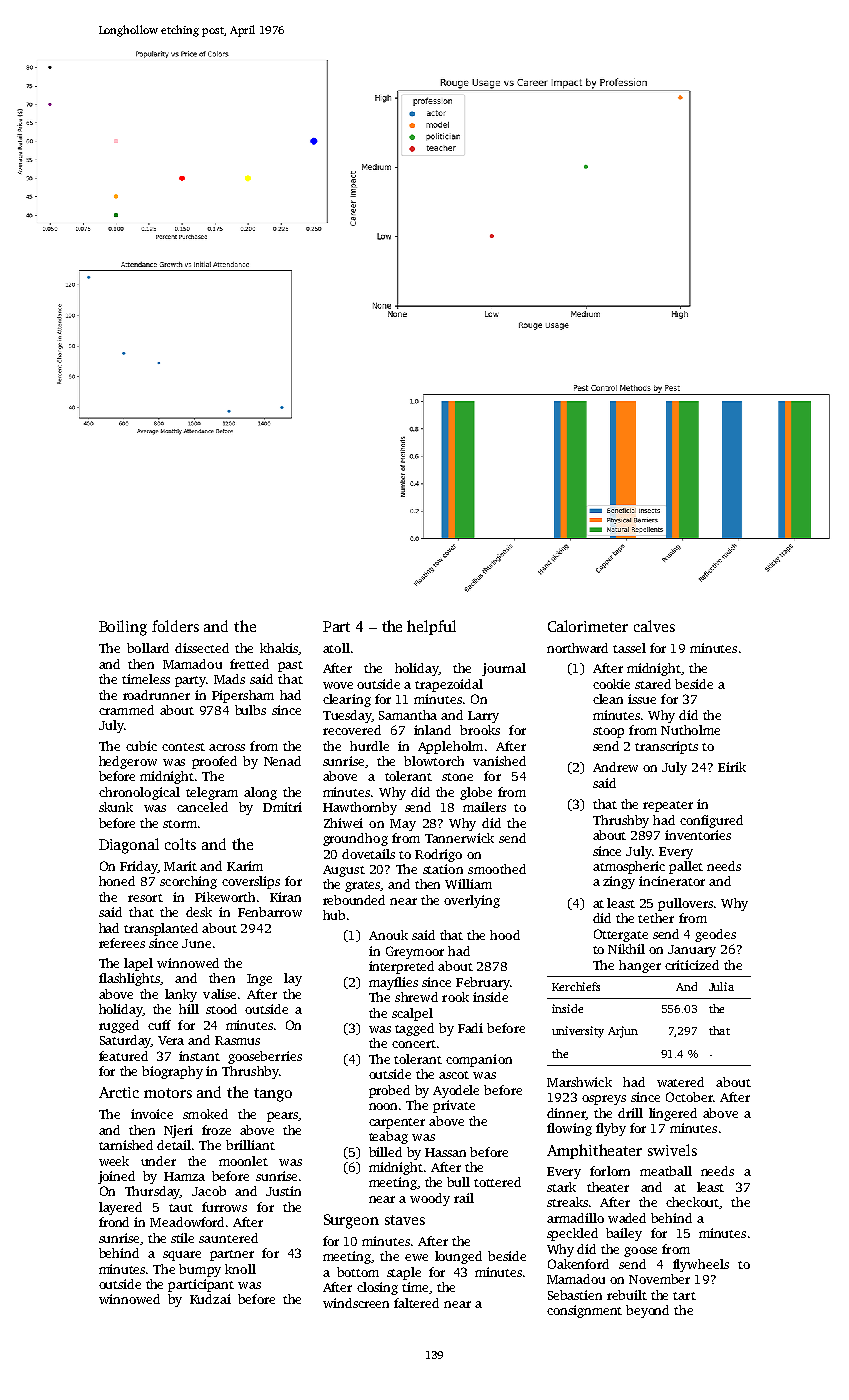 This screenshot has height=1400, width=849. I want to click on helpful, so click(431, 627).
